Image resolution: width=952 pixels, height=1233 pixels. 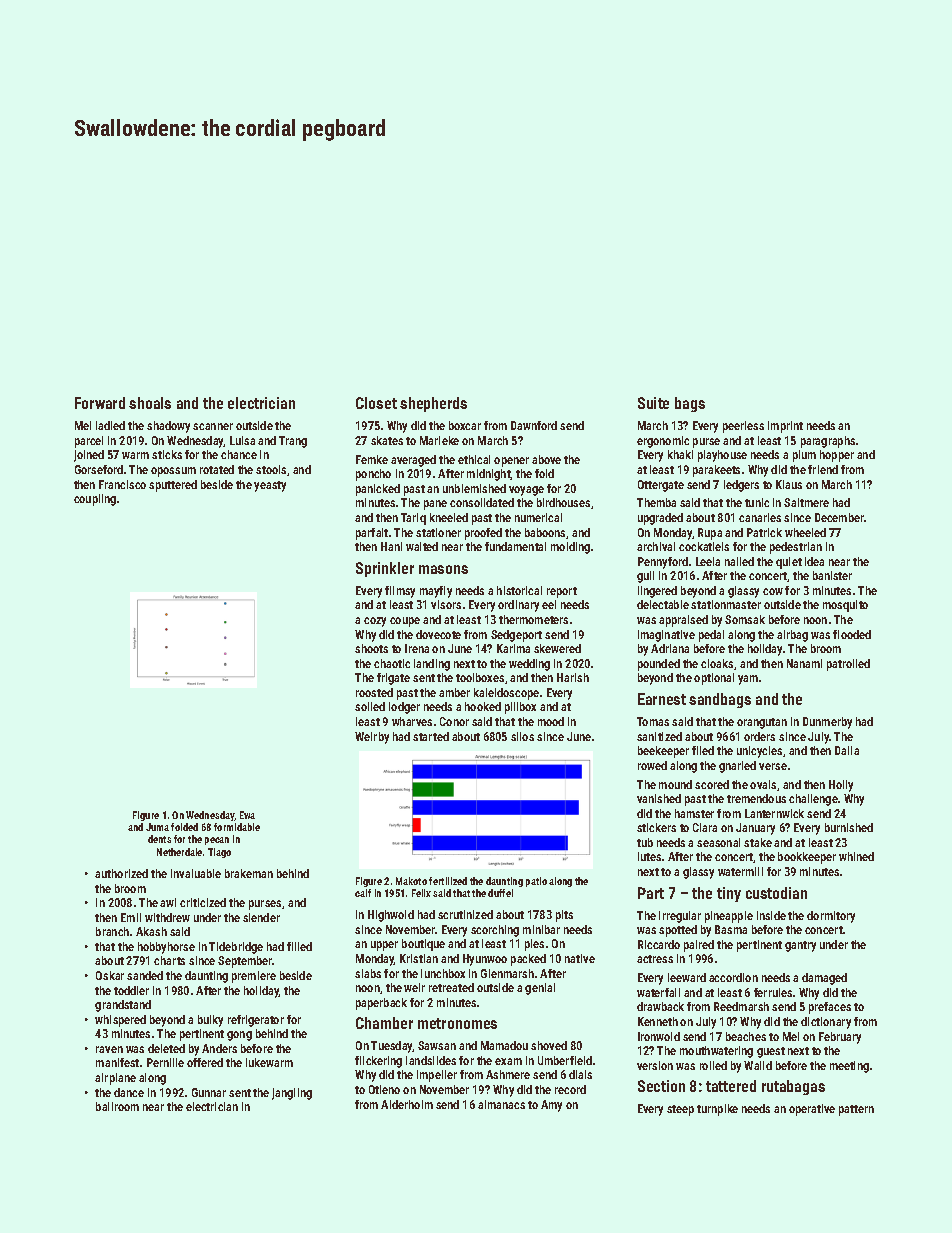 What do you see at coordinates (807, 858) in the screenshot?
I see `bookkeeper` at bounding box center [807, 858].
